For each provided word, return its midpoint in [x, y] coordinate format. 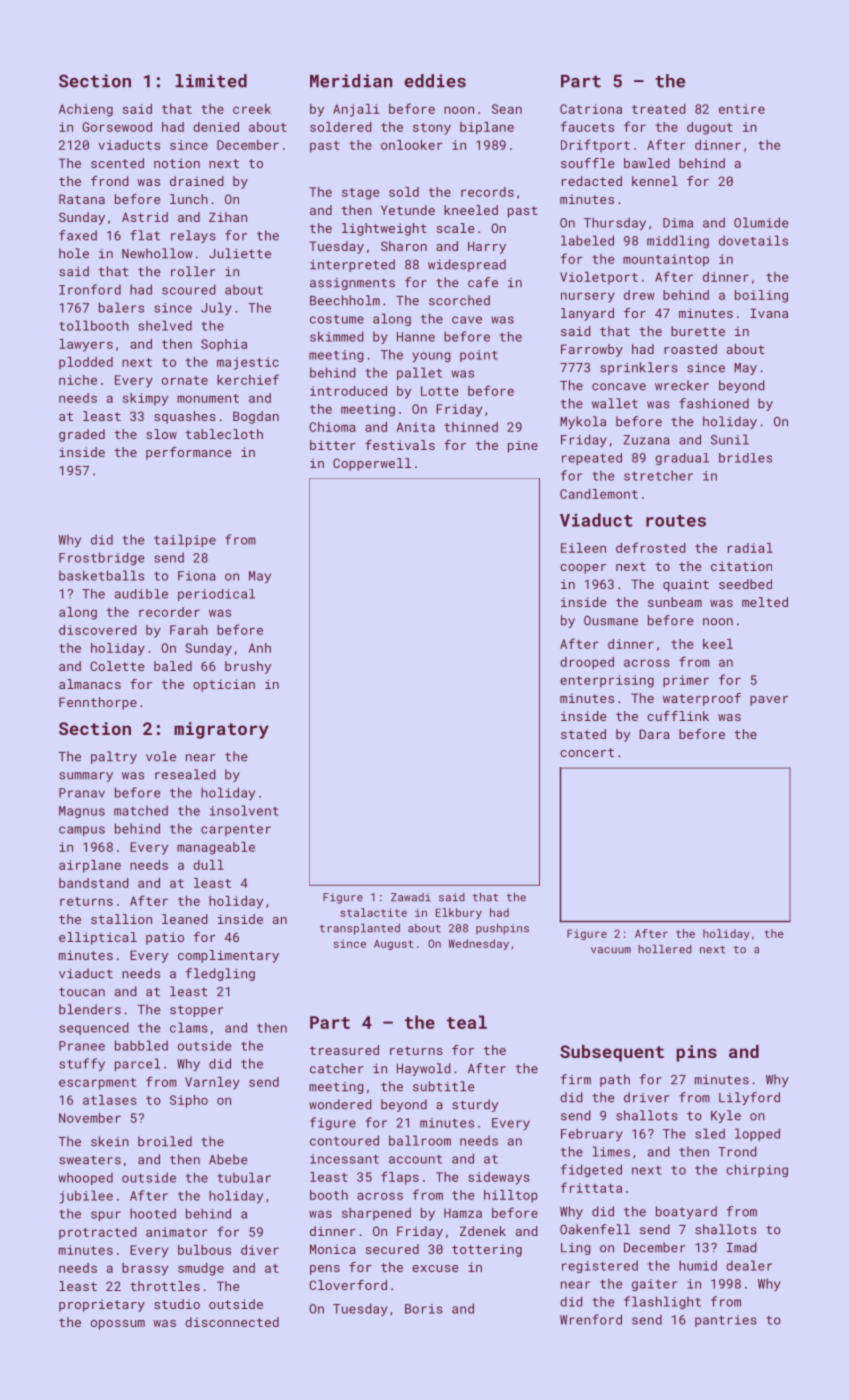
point [479, 356]
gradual [682, 459]
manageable [216, 848]
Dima [678, 223]
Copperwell [372, 464]
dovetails [753, 240]
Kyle [726, 1116]
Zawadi [411, 897]
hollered [665, 949]
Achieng [86, 110]
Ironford [90, 289]
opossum [118, 1325]
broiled [165, 1141]
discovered [98, 630]
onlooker [412, 145]
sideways [499, 1178]
